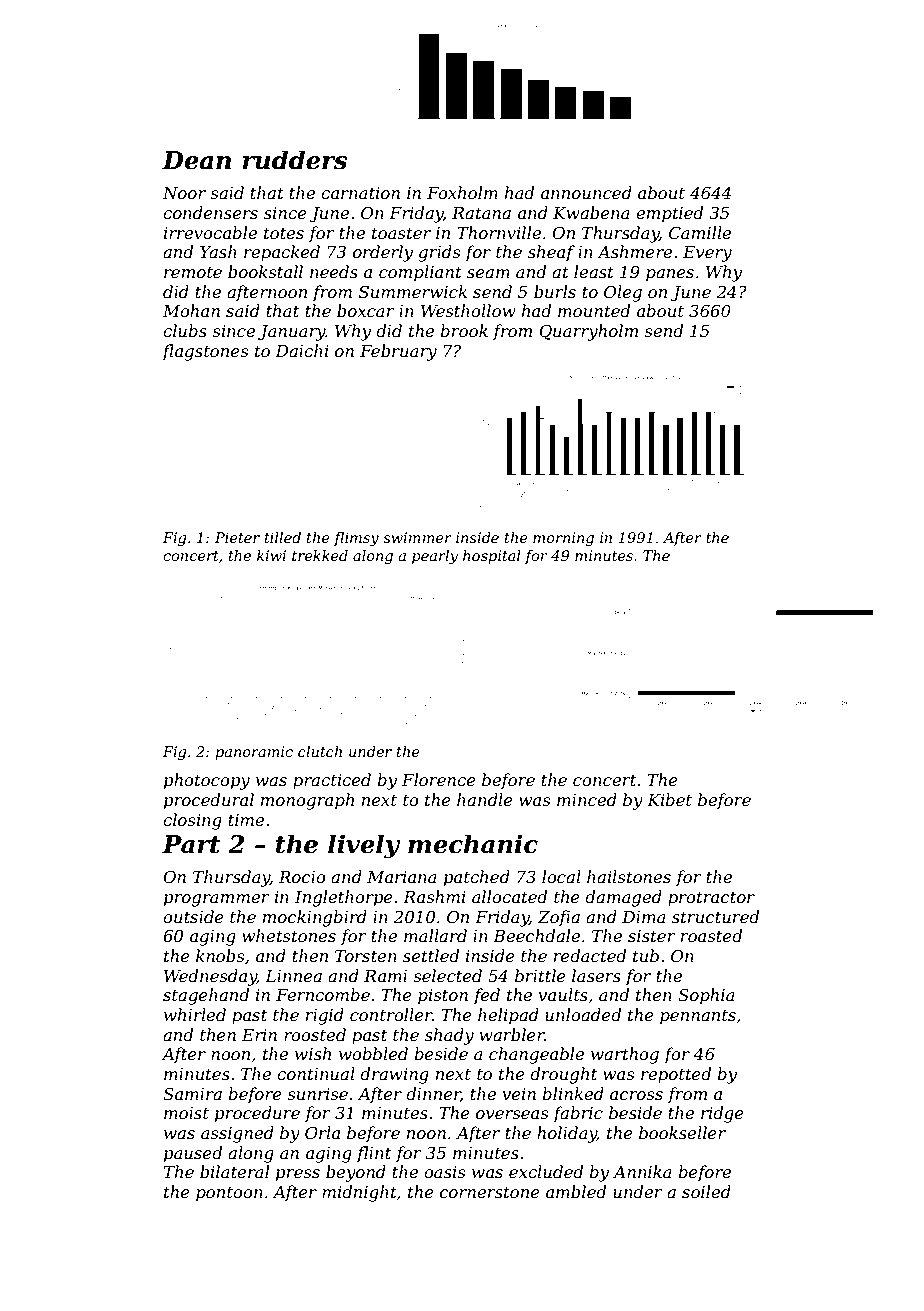  I want to click on Quarryholm, so click(588, 332).
